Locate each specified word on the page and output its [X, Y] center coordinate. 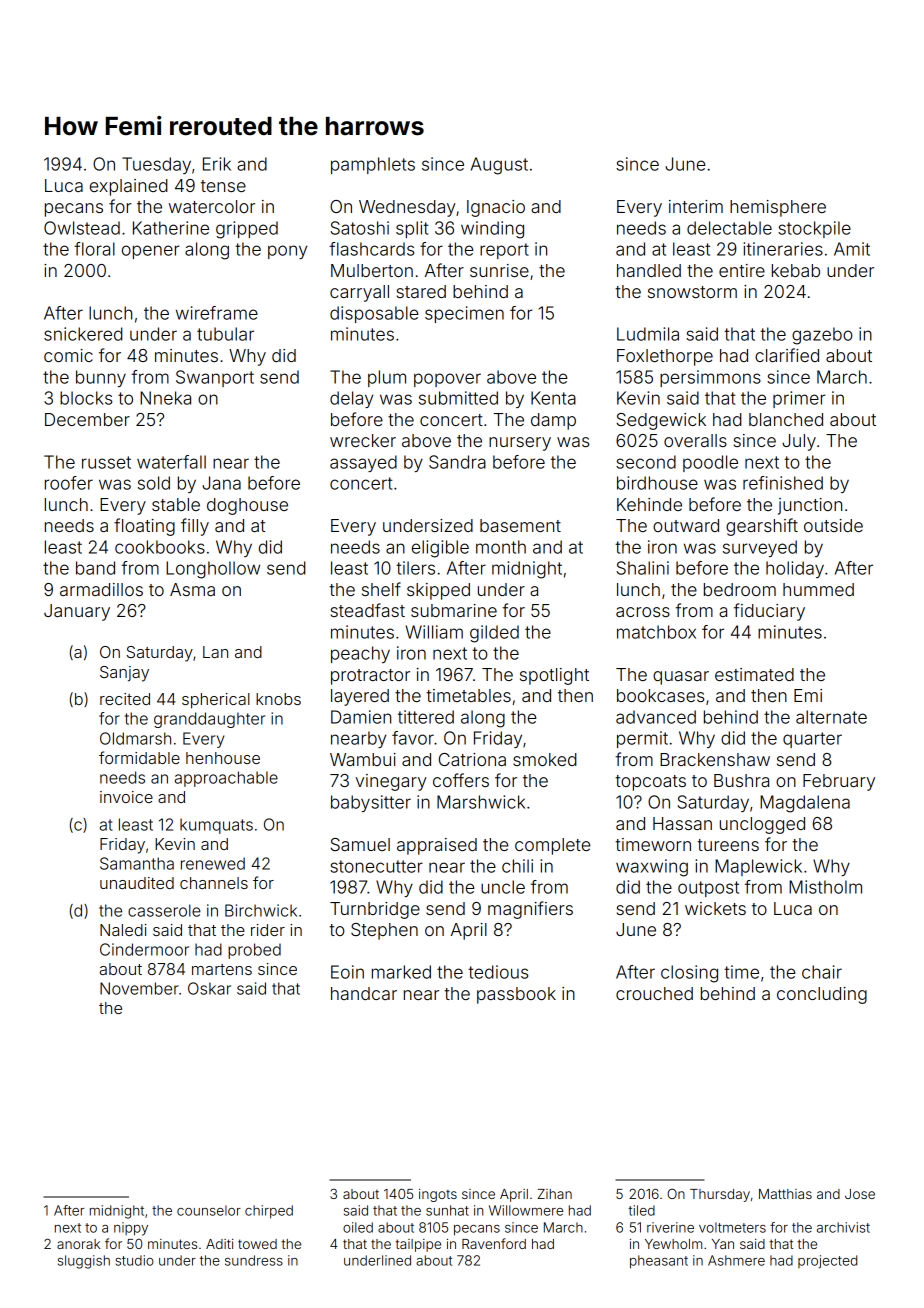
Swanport [215, 378]
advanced [656, 717]
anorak [78, 1244]
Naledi [123, 930]
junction [810, 506]
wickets [715, 908]
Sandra [457, 462]
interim [696, 206]
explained [129, 187]
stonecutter [376, 866]
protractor [370, 677]
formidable [139, 757]
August [499, 166]
